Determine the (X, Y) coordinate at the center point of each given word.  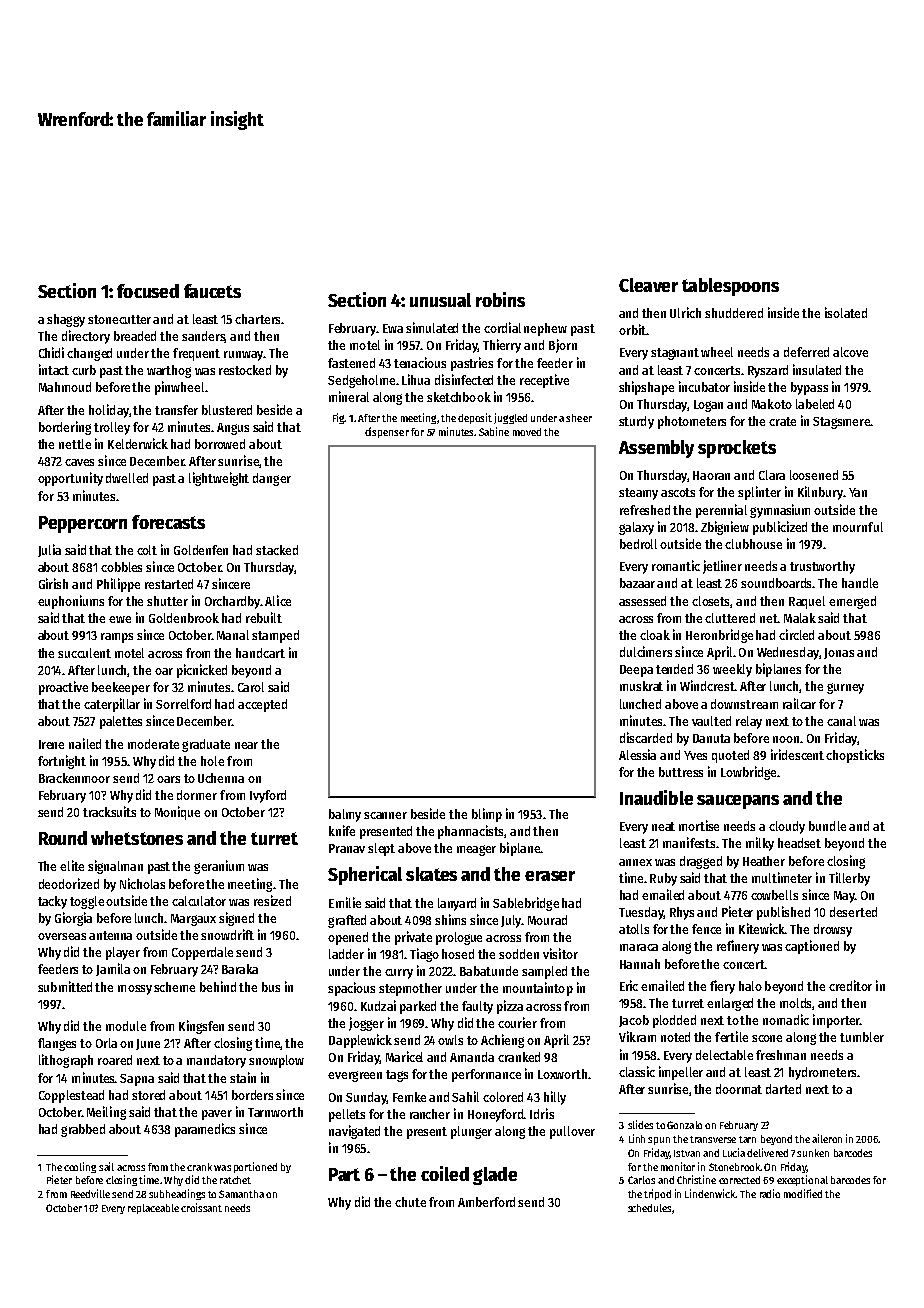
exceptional (802, 1180)
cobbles (121, 567)
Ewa (393, 328)
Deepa (636, 671)
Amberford (486, 1202)
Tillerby (849, 879)
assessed (642, 601)
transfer (176, 410)
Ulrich (685, 312)
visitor (560, 953)
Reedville (90, 1193)
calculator (199, 901)
